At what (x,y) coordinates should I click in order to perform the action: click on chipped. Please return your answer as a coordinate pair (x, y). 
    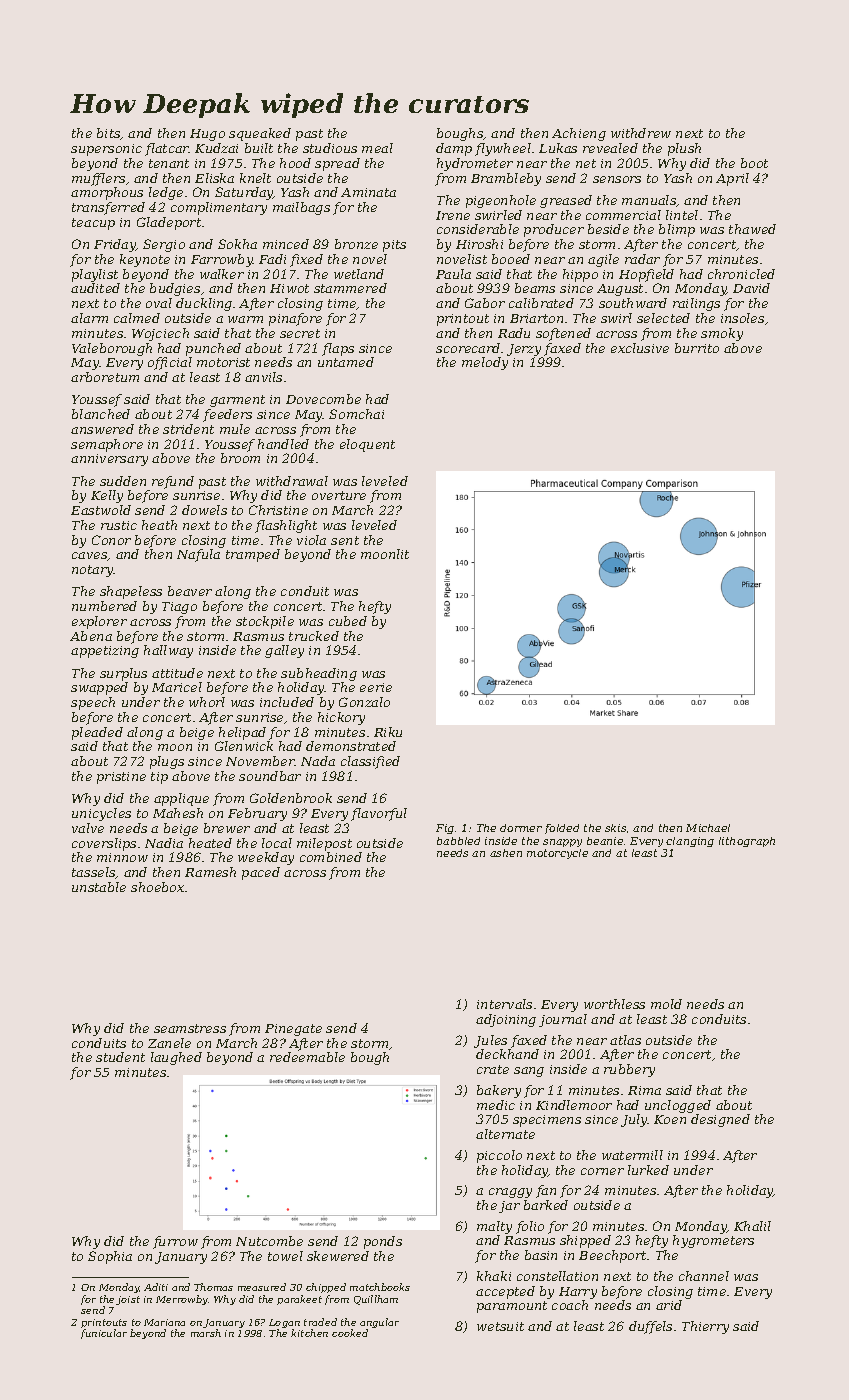
    Looking at the image, I should click on (326, 1288).
